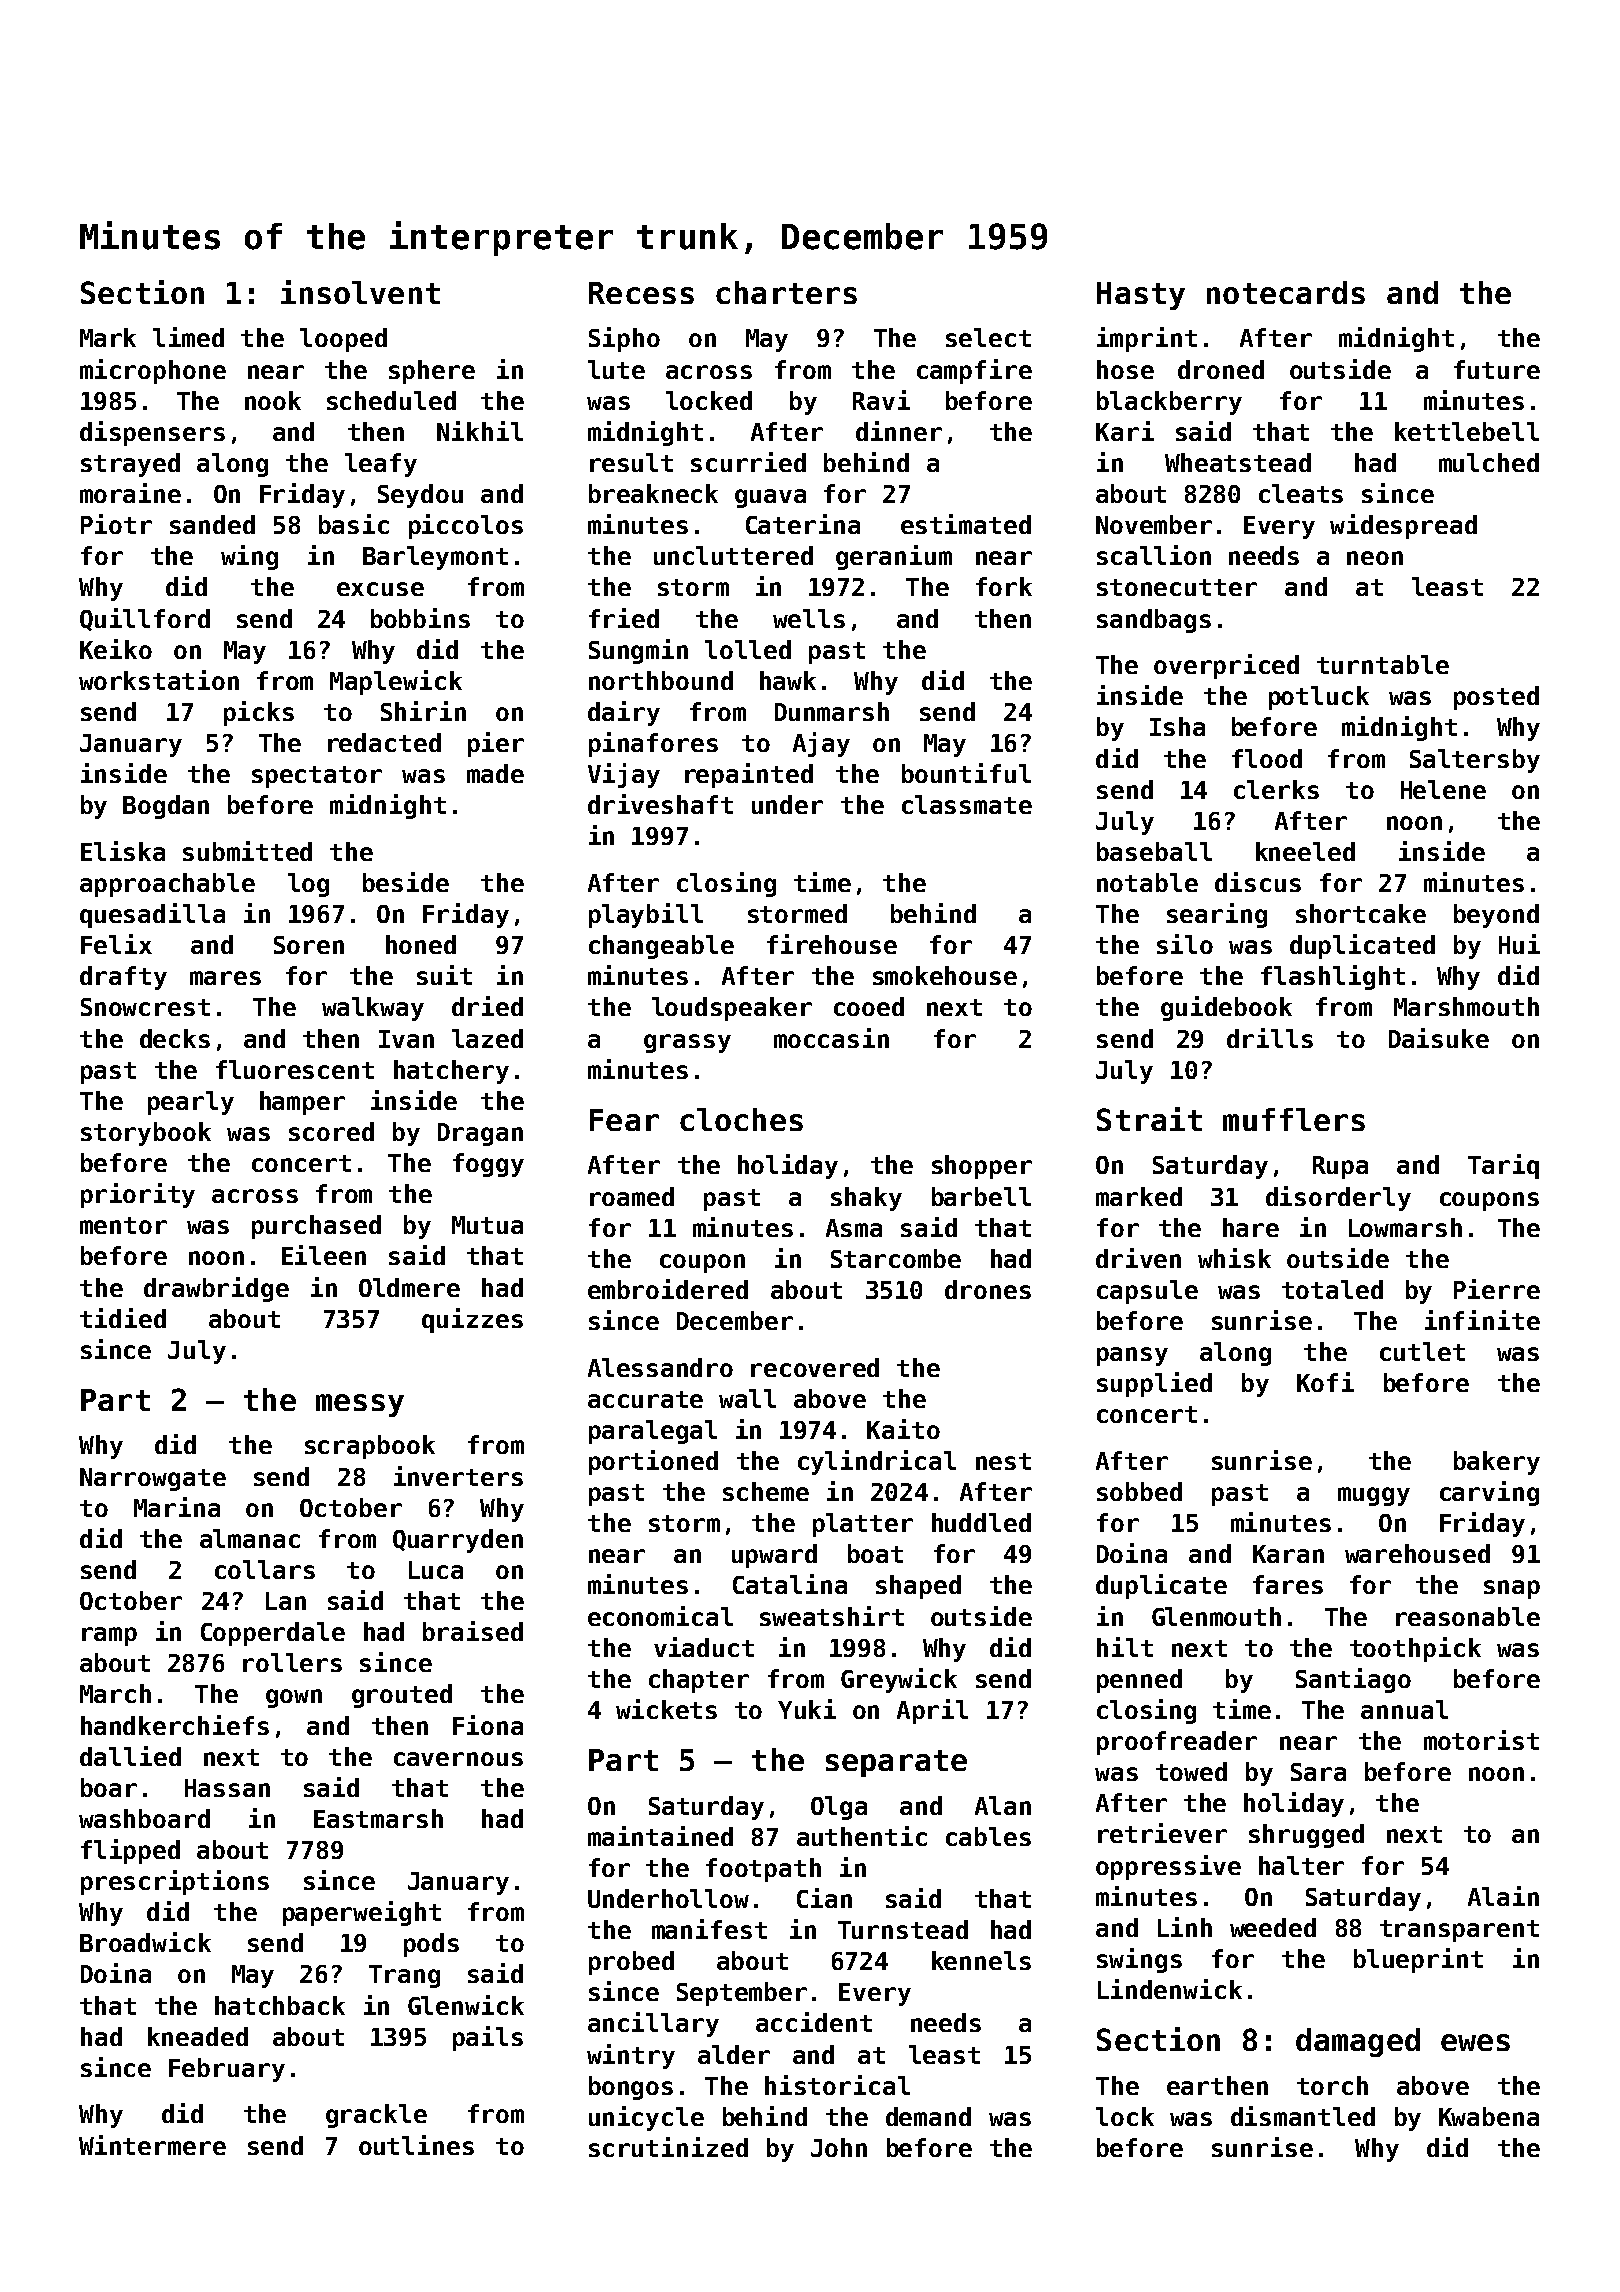 The width and height of the page is (1620, 2292). Describe the element at coordinates (966, 524) in the page. I see `estimated` at that location.
